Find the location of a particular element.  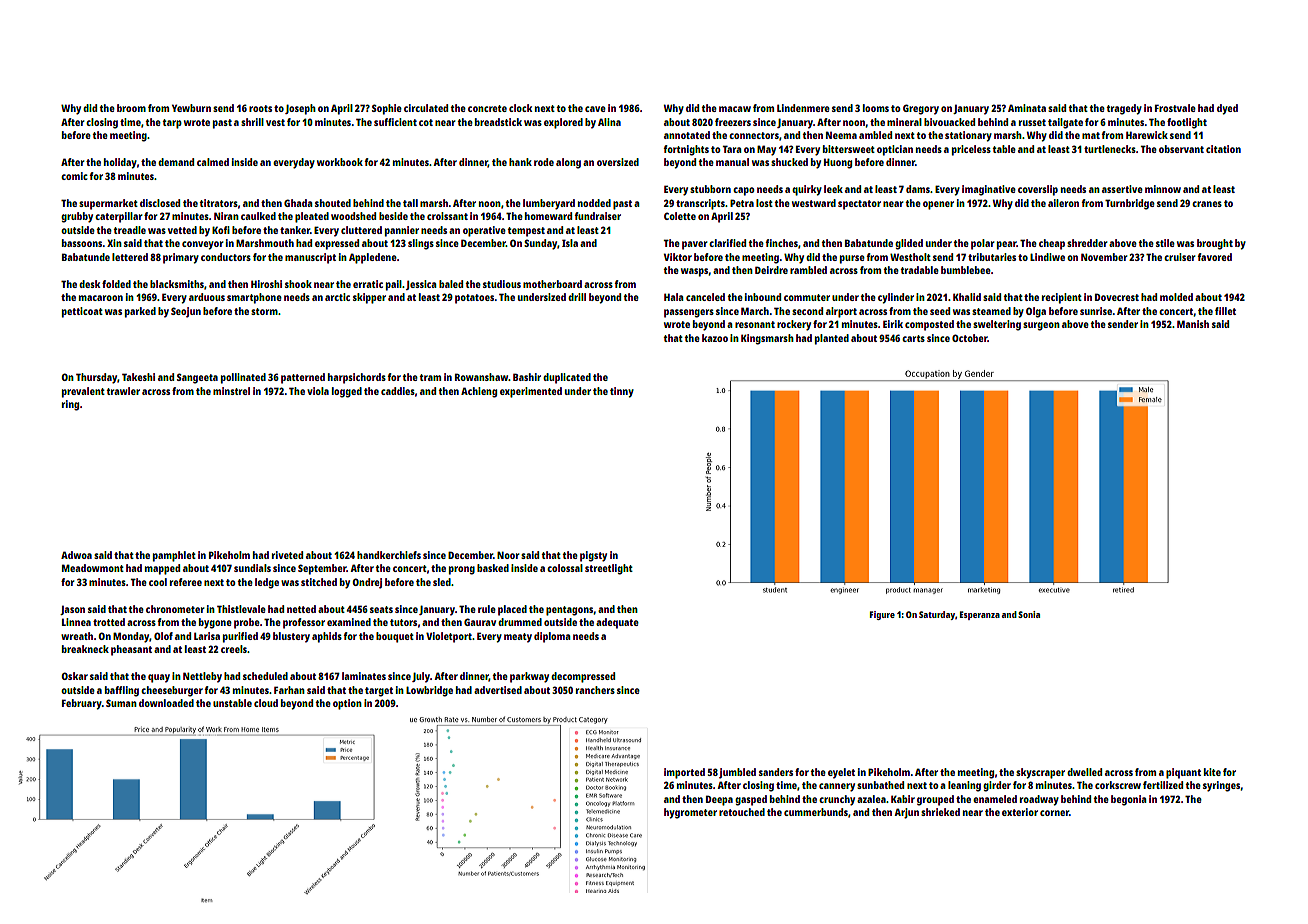

Sonia is located at coordinates (1029, 614).
